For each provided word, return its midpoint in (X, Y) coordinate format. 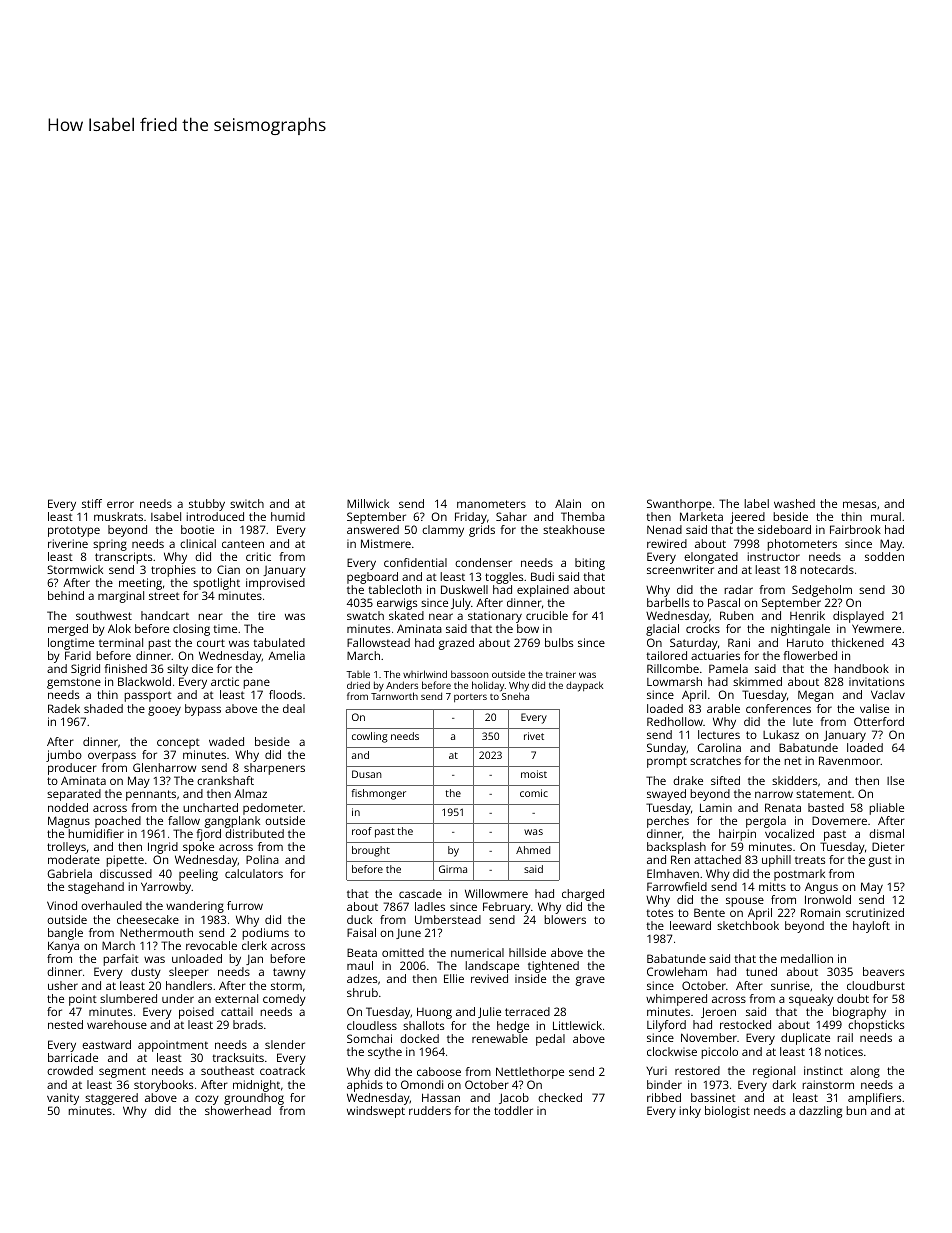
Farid (78, 655)
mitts (772, 886)
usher (63, 985)
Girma (453, 869)
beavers (883, 971)
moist (534, 774)
